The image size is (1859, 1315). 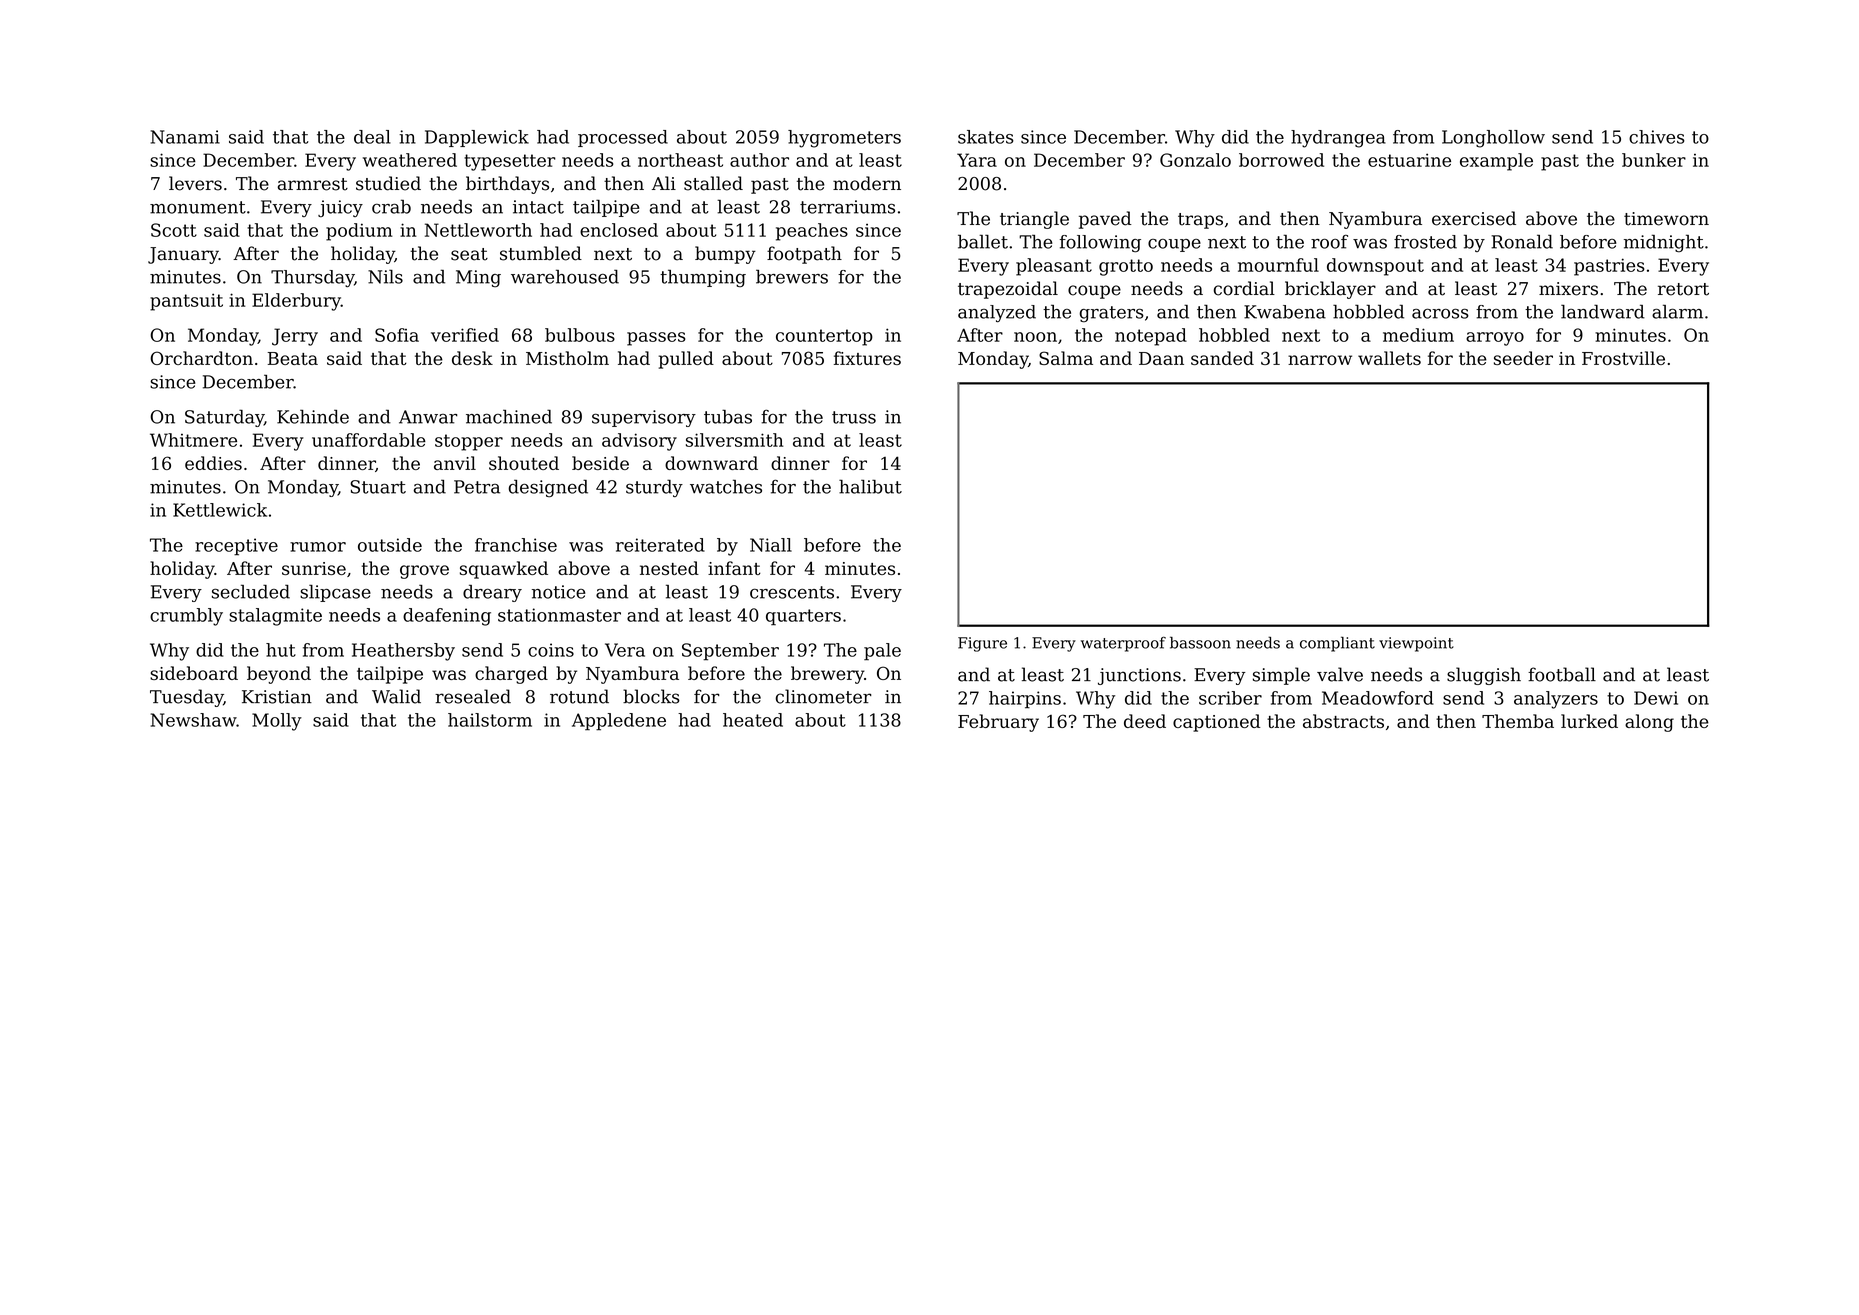 What do you see at coordinates (771, 545) in the image?
I see `Niall` at bounding box center [771, 545].
